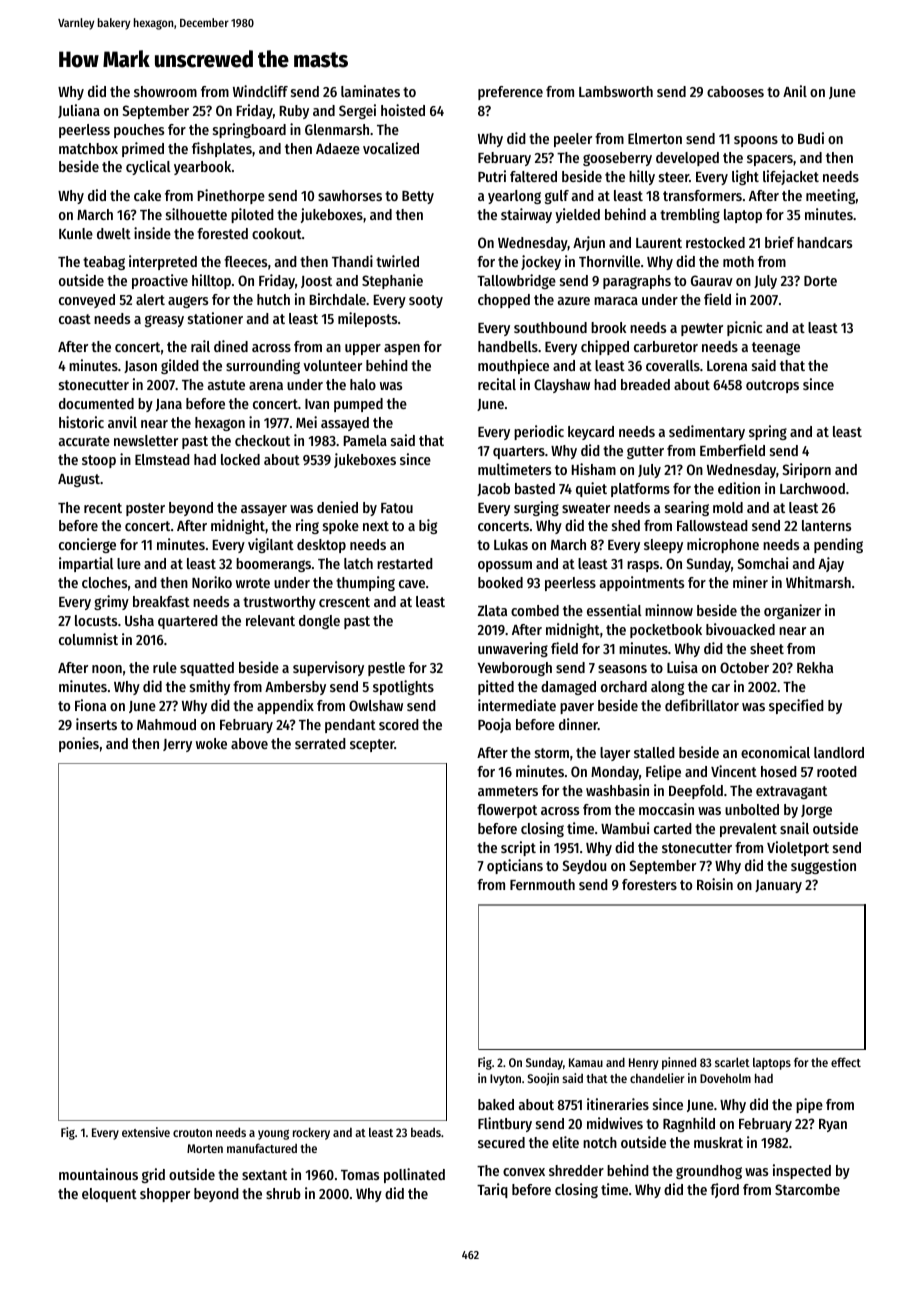  Describe the element at coordinates (727, 366) in the screenshot. I see `Lorena` at that location.
